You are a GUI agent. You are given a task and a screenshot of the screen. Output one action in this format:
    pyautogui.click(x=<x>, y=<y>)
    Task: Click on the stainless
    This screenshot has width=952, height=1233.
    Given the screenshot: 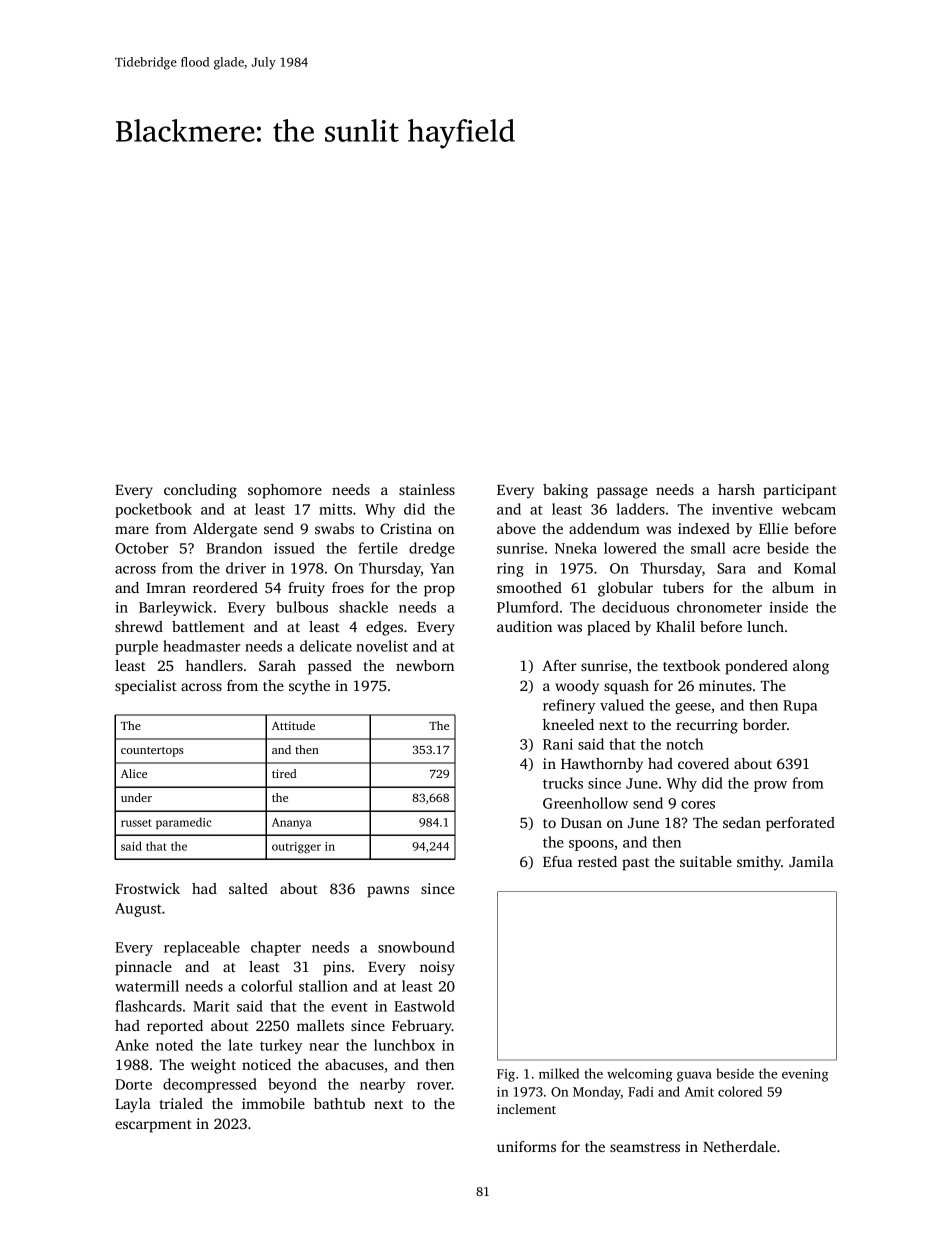 What is the action you would take?
    pyautogui.click(x=427, y=489)
